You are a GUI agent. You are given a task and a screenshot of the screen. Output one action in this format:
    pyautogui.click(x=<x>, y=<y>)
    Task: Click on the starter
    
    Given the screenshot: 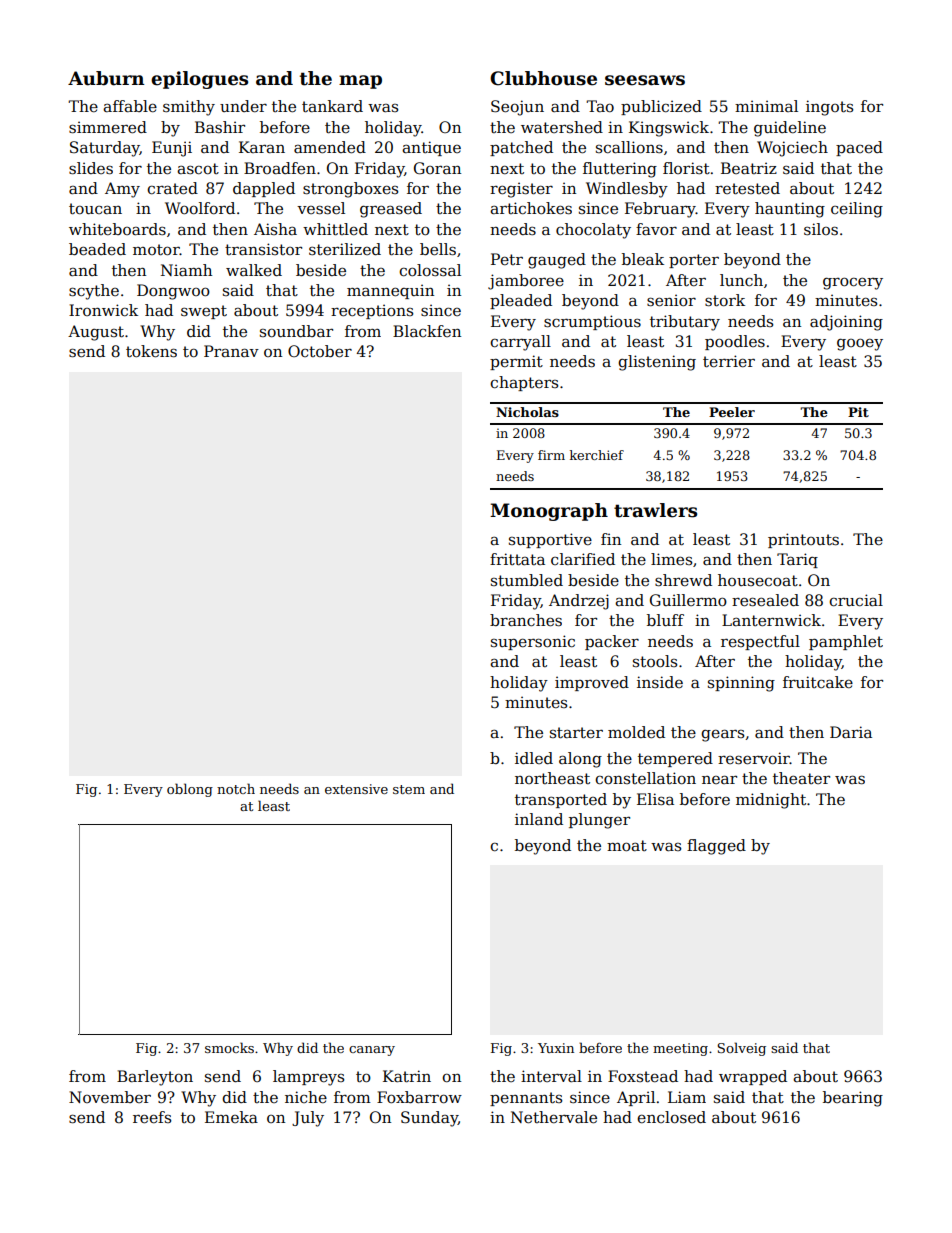 What is the action you would take?
    pyautogui.click(x=576, y=733)
